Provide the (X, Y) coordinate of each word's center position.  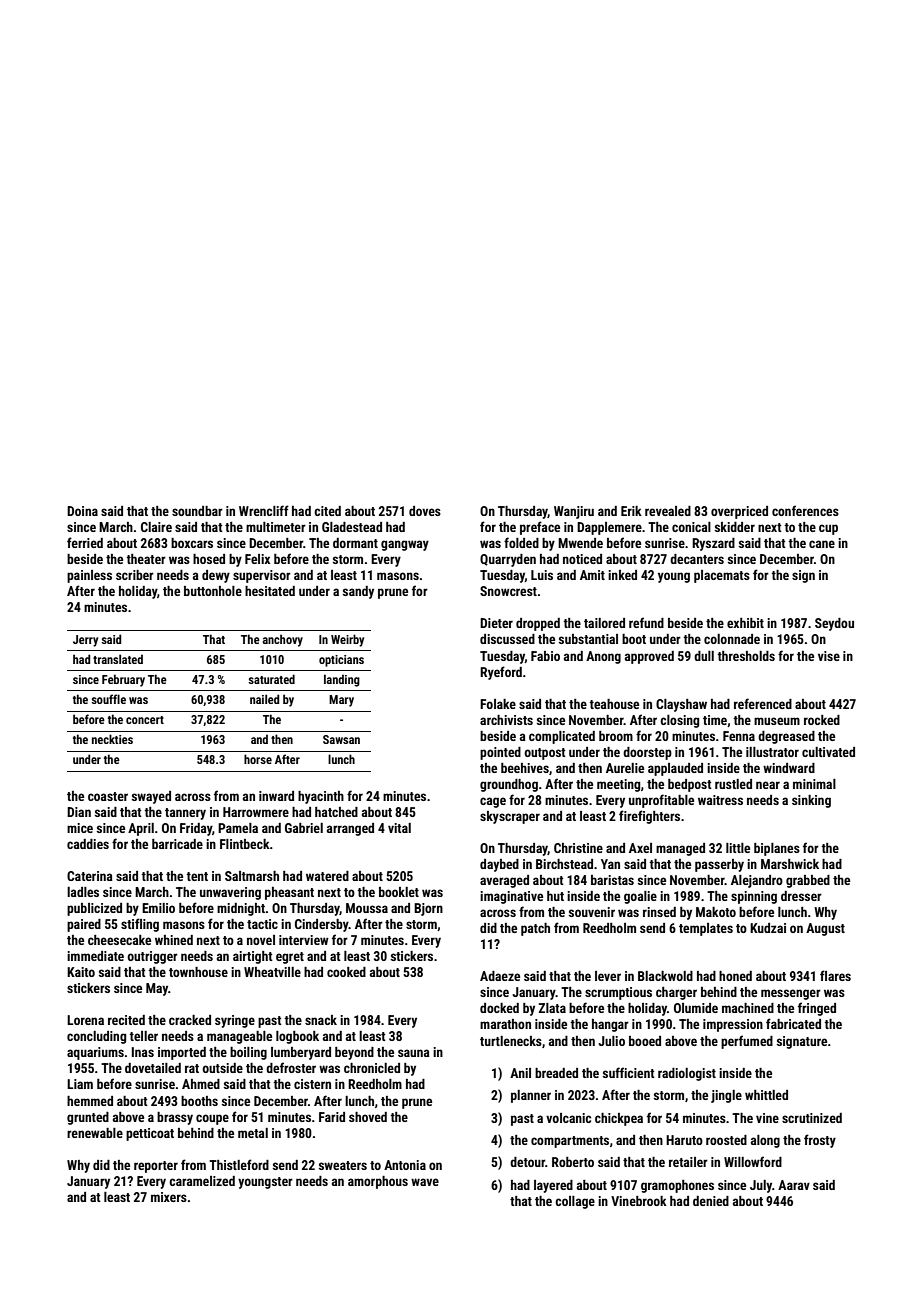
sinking (811, 801)
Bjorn (428, 909)
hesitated (270, 591)
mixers (169, 1197)
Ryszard (713, 544)
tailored (604, 623)
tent (197, 876)
